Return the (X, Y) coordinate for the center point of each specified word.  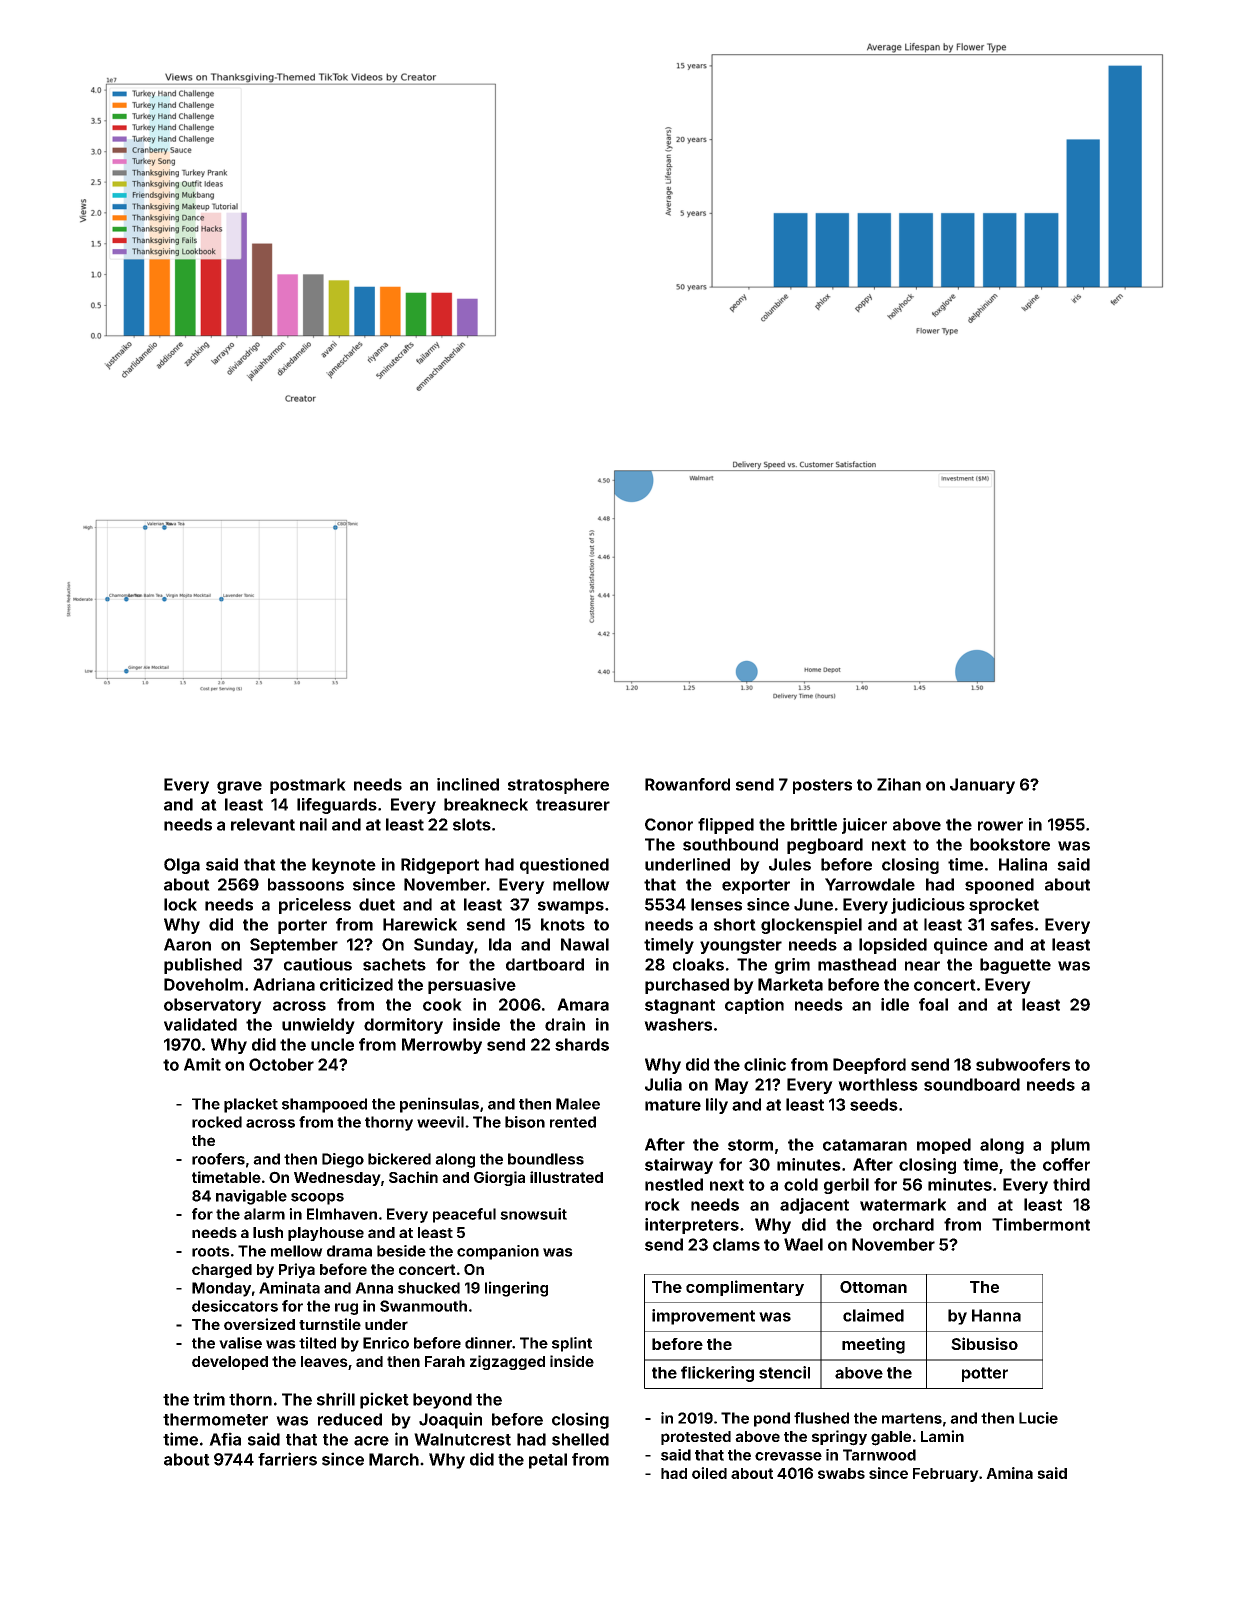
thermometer (215, 1419)
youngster (741, 946)
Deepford (869, 1066)
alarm (264, 1214)
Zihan (899, 784)
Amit (202, 1064)
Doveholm (203, 984)
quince (961, 946)
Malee (578, 1104)
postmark (308, 786)
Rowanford (687, 784)
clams (736, 1244)
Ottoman (873, 1287)
